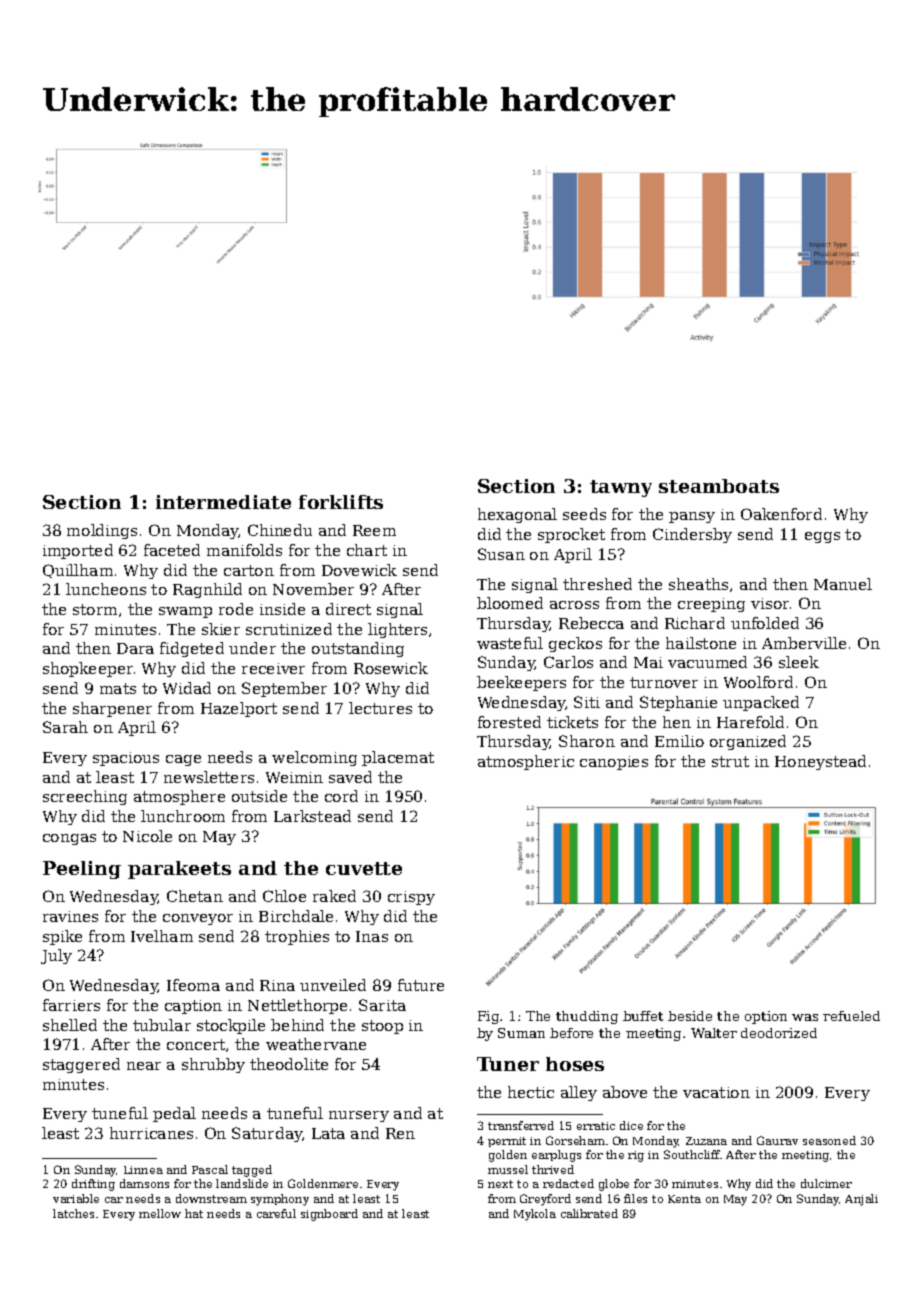  What do you see at coordinates (779, 1033) in the screenshot?
I see `deodorized` at bounding box center [779, 1033].
